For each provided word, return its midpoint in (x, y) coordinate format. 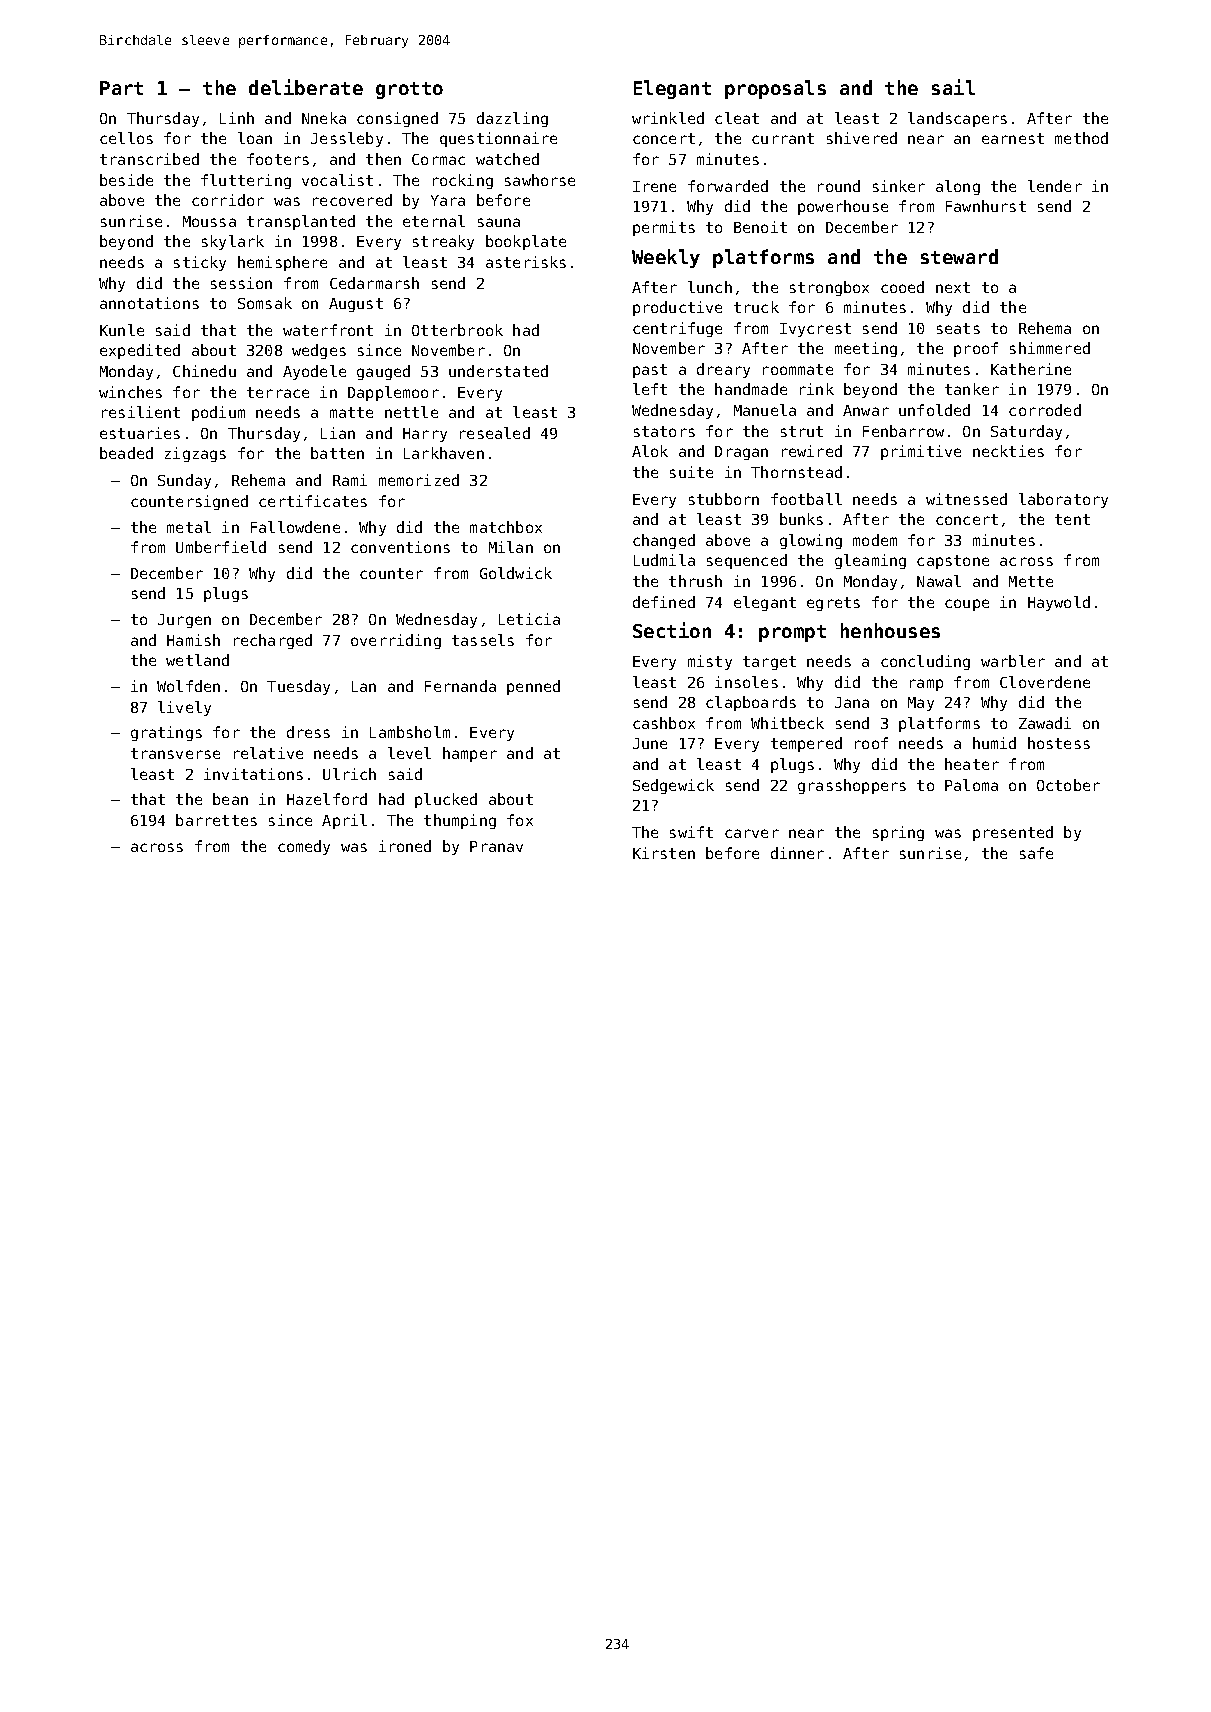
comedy (304, 847)
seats (958, 328)
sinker (899, 186)
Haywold (1059, 603)
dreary (723, 370)
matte (351, 412)
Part (121, 88)
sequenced (747, 561)
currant (783, 138)
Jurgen (184, 621)
